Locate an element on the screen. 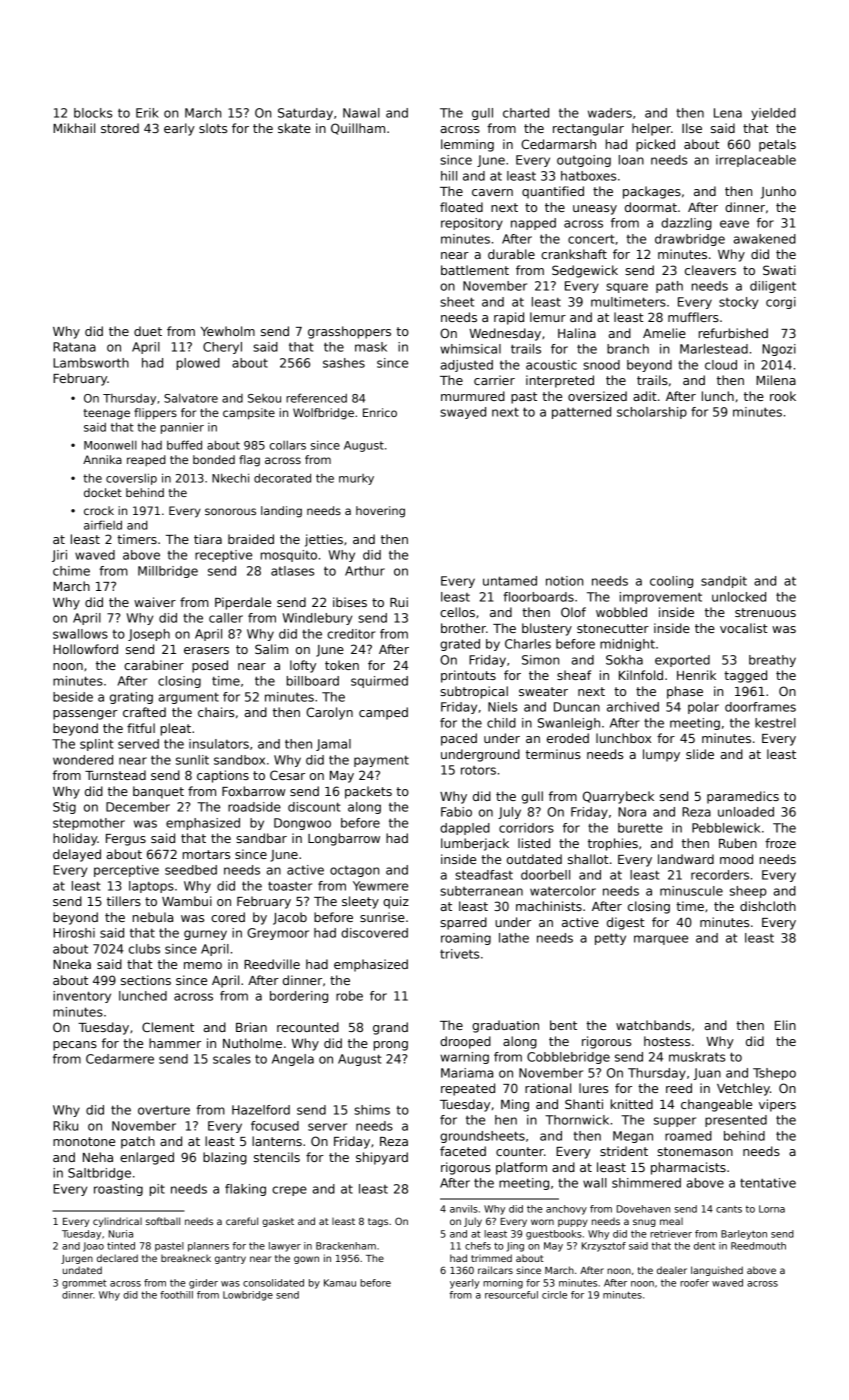 This screenshot has width=849, height=1400. Erik is located at coordinates (147, 113).
